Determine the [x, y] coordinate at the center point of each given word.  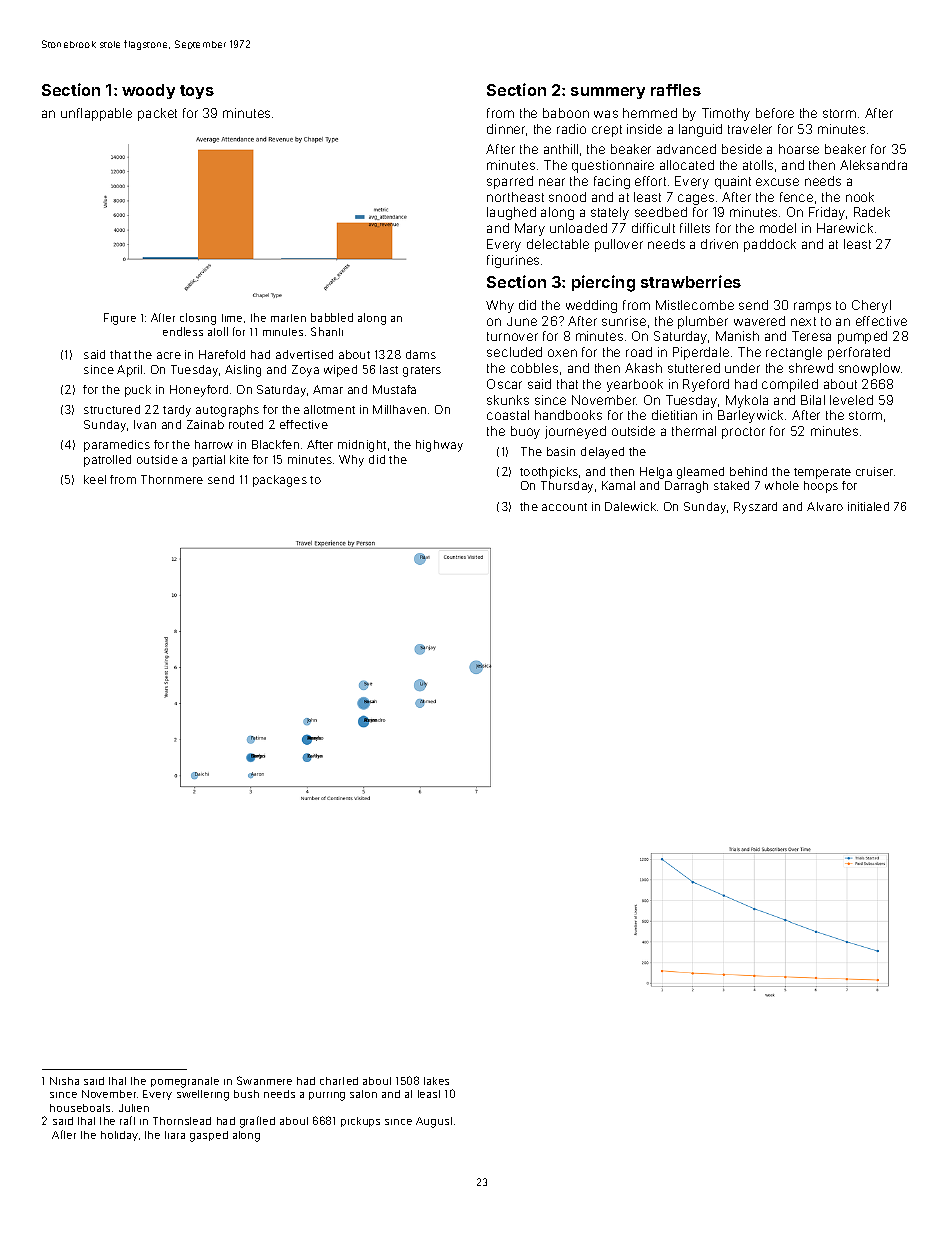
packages [280, 481]
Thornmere [172, 479]
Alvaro [825, 506]
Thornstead [182, 1121]
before [775, 113]
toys [197, 92]
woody [148, 91]
